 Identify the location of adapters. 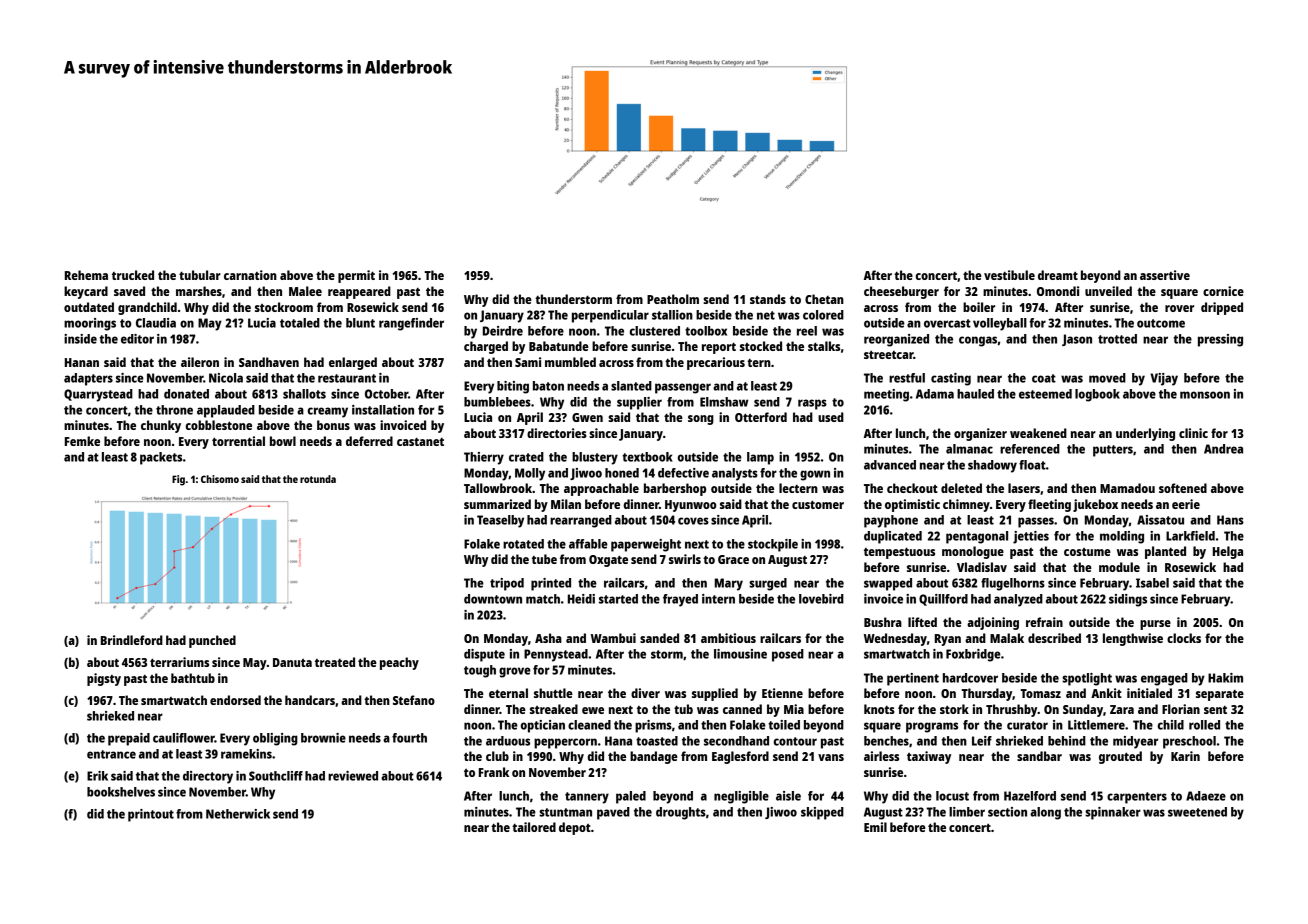
(88, 379).
